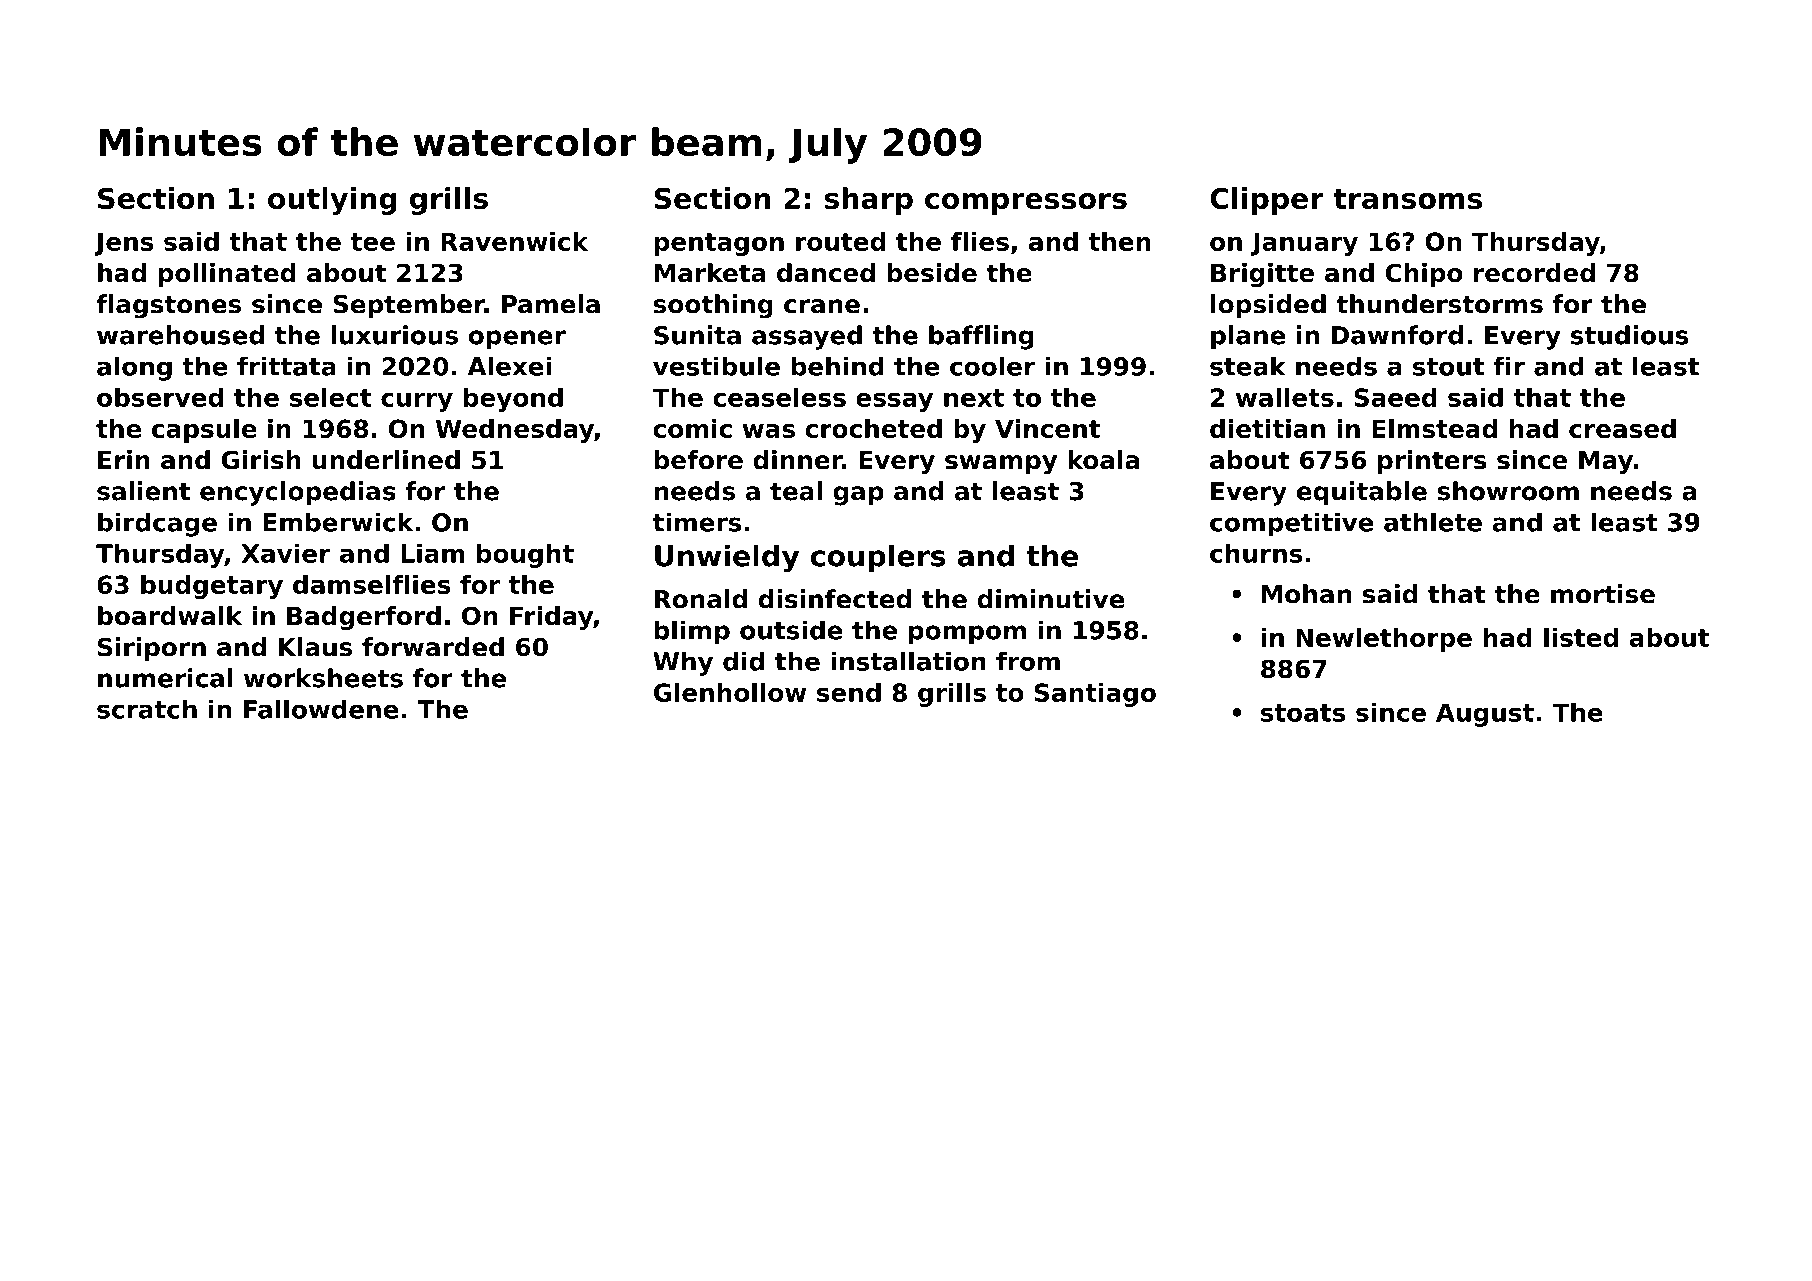 This screenshot has width=1812, height=1281. What do you see at coordinates (409, 306) in the screenshot?
I see `September` at bounding box center [409, 306].
